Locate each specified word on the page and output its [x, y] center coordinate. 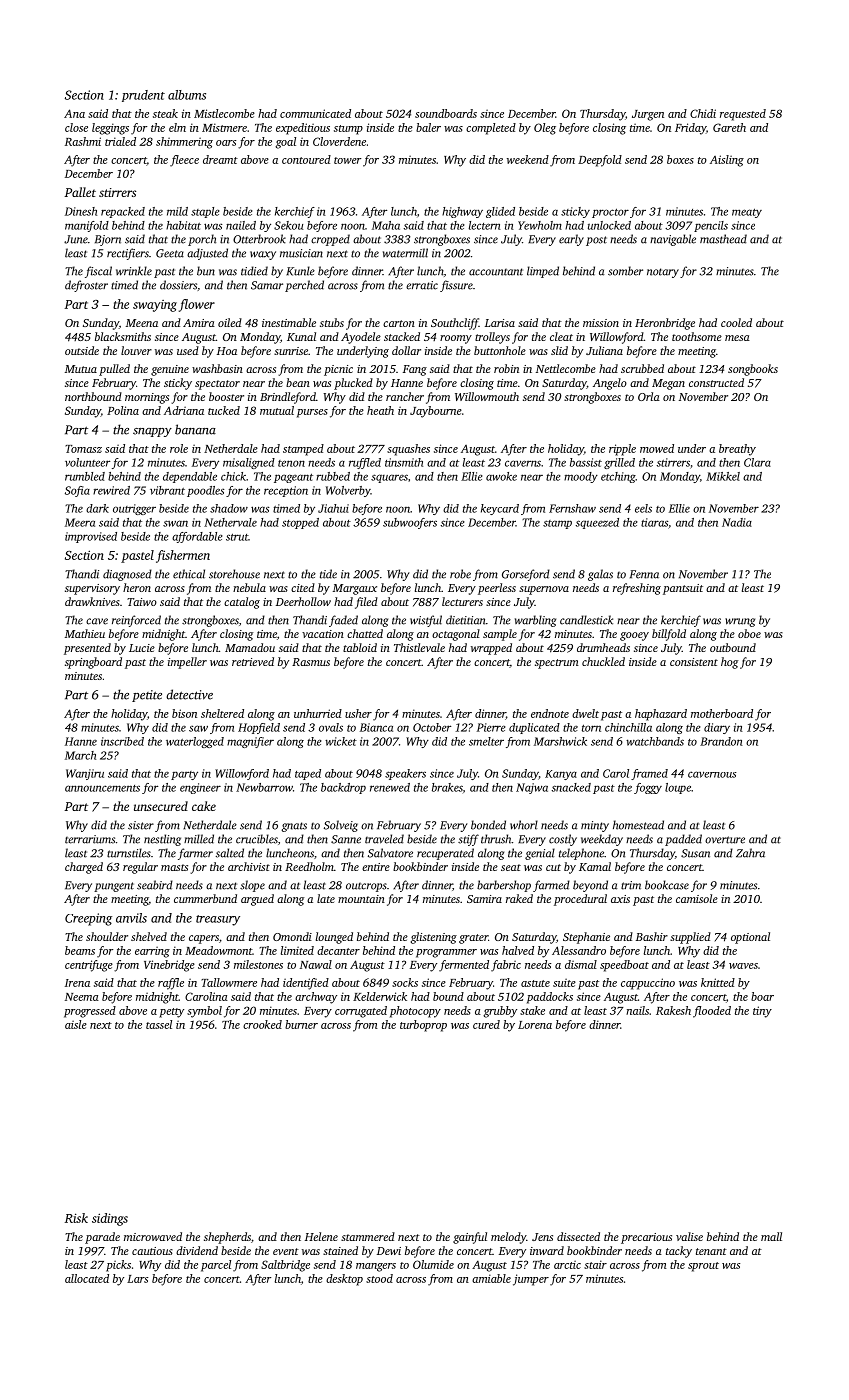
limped [543, 272]
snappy [152, 432]
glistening [434, 938]
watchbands [655, 741]
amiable [491, 1278]
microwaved [153, 1236]
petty [171, 1013]
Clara [757, 462]
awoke [501, 476]
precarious [646, 1238]
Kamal [595, 866]
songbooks [753, 370]
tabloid [360, 647]
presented [87, 649]
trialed [120, 141]
